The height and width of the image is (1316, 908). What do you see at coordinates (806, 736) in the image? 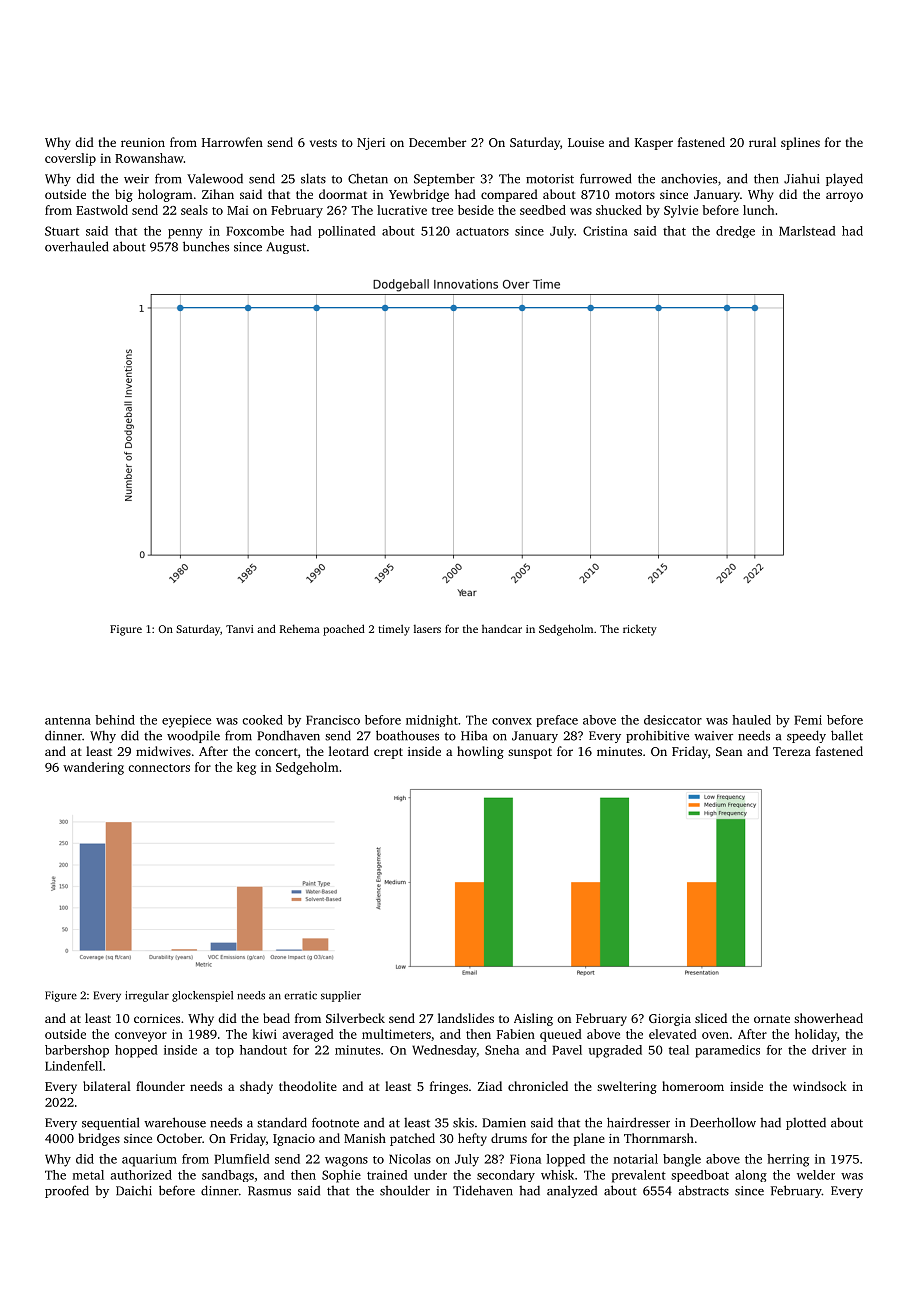
I see `speedy` at bounding box center [806, 736].
